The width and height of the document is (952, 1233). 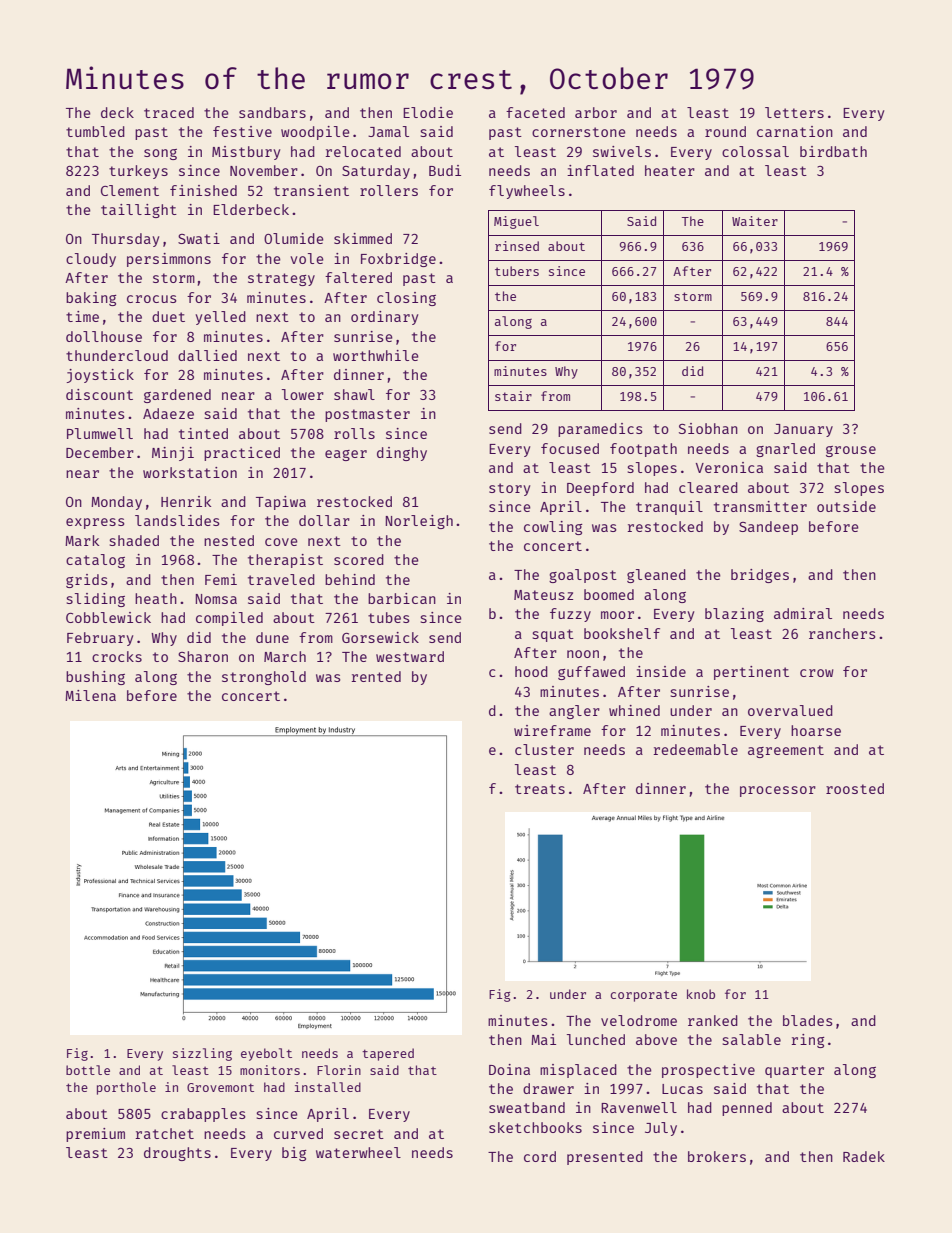 I want to click on paramedics, so click(x=600, y=430).
